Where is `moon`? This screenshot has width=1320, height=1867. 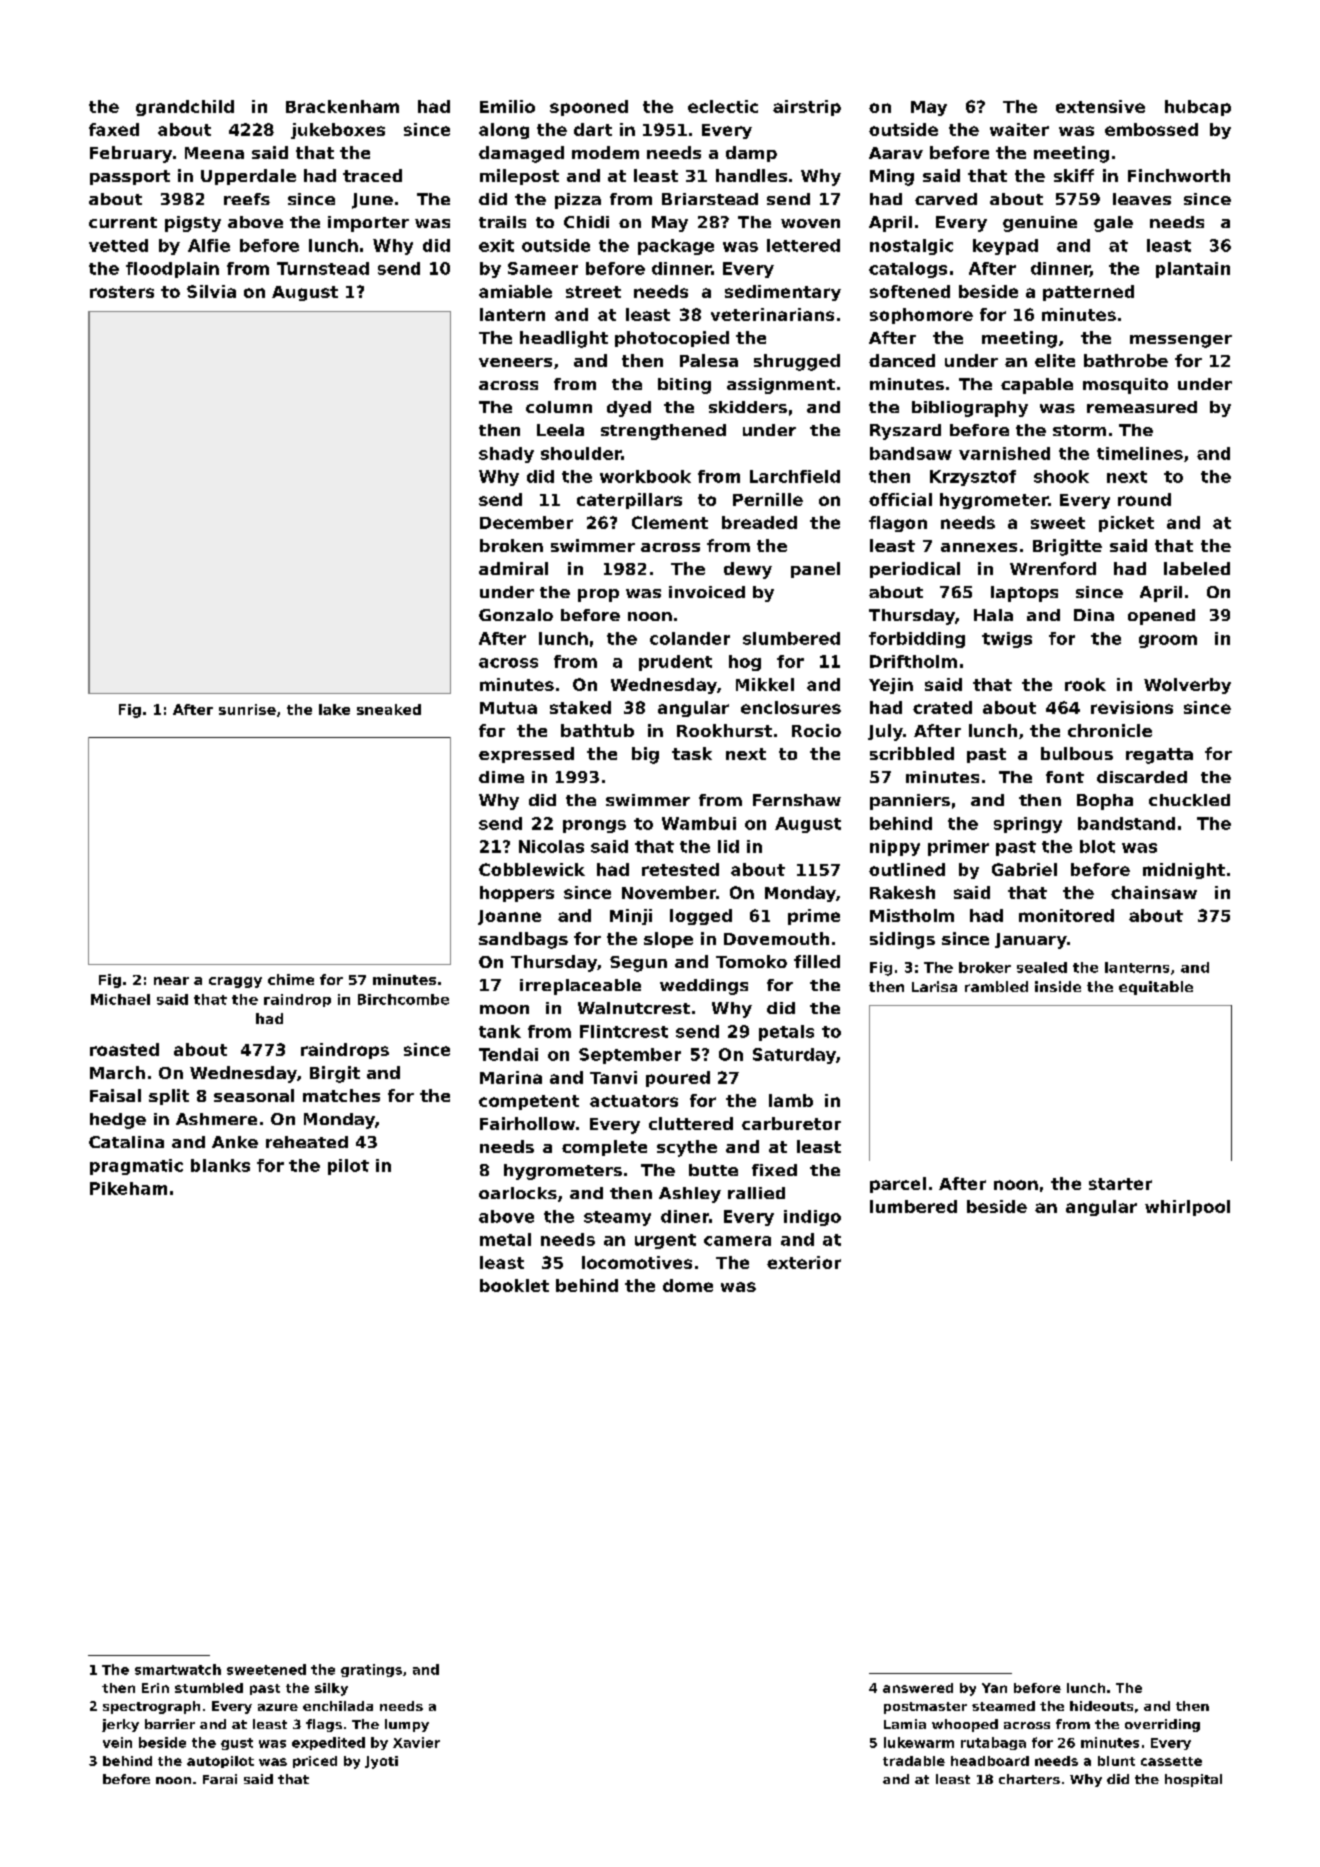 moon is located at coordinates (504, 1009).
